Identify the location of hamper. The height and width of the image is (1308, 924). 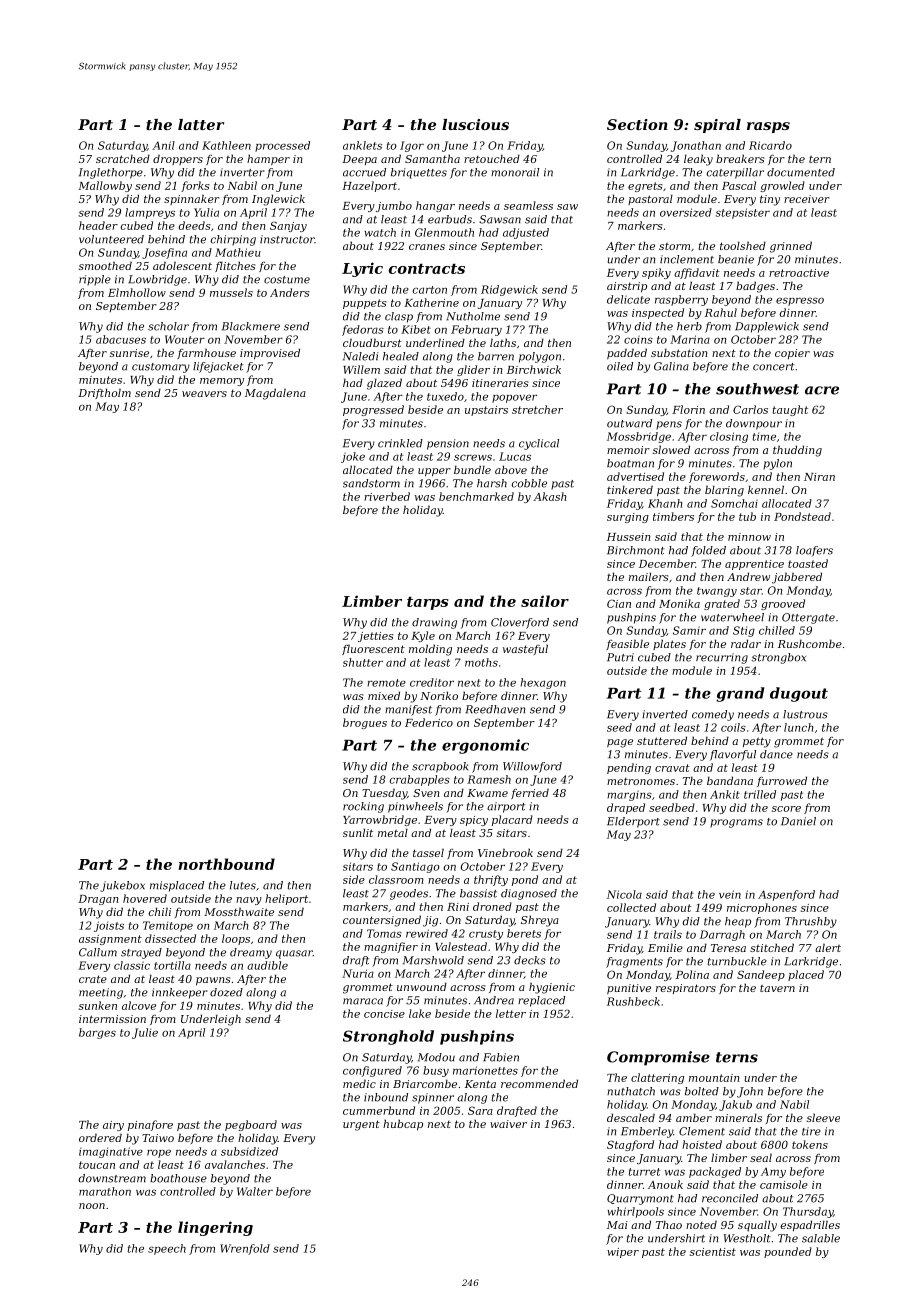
(268, 159).
